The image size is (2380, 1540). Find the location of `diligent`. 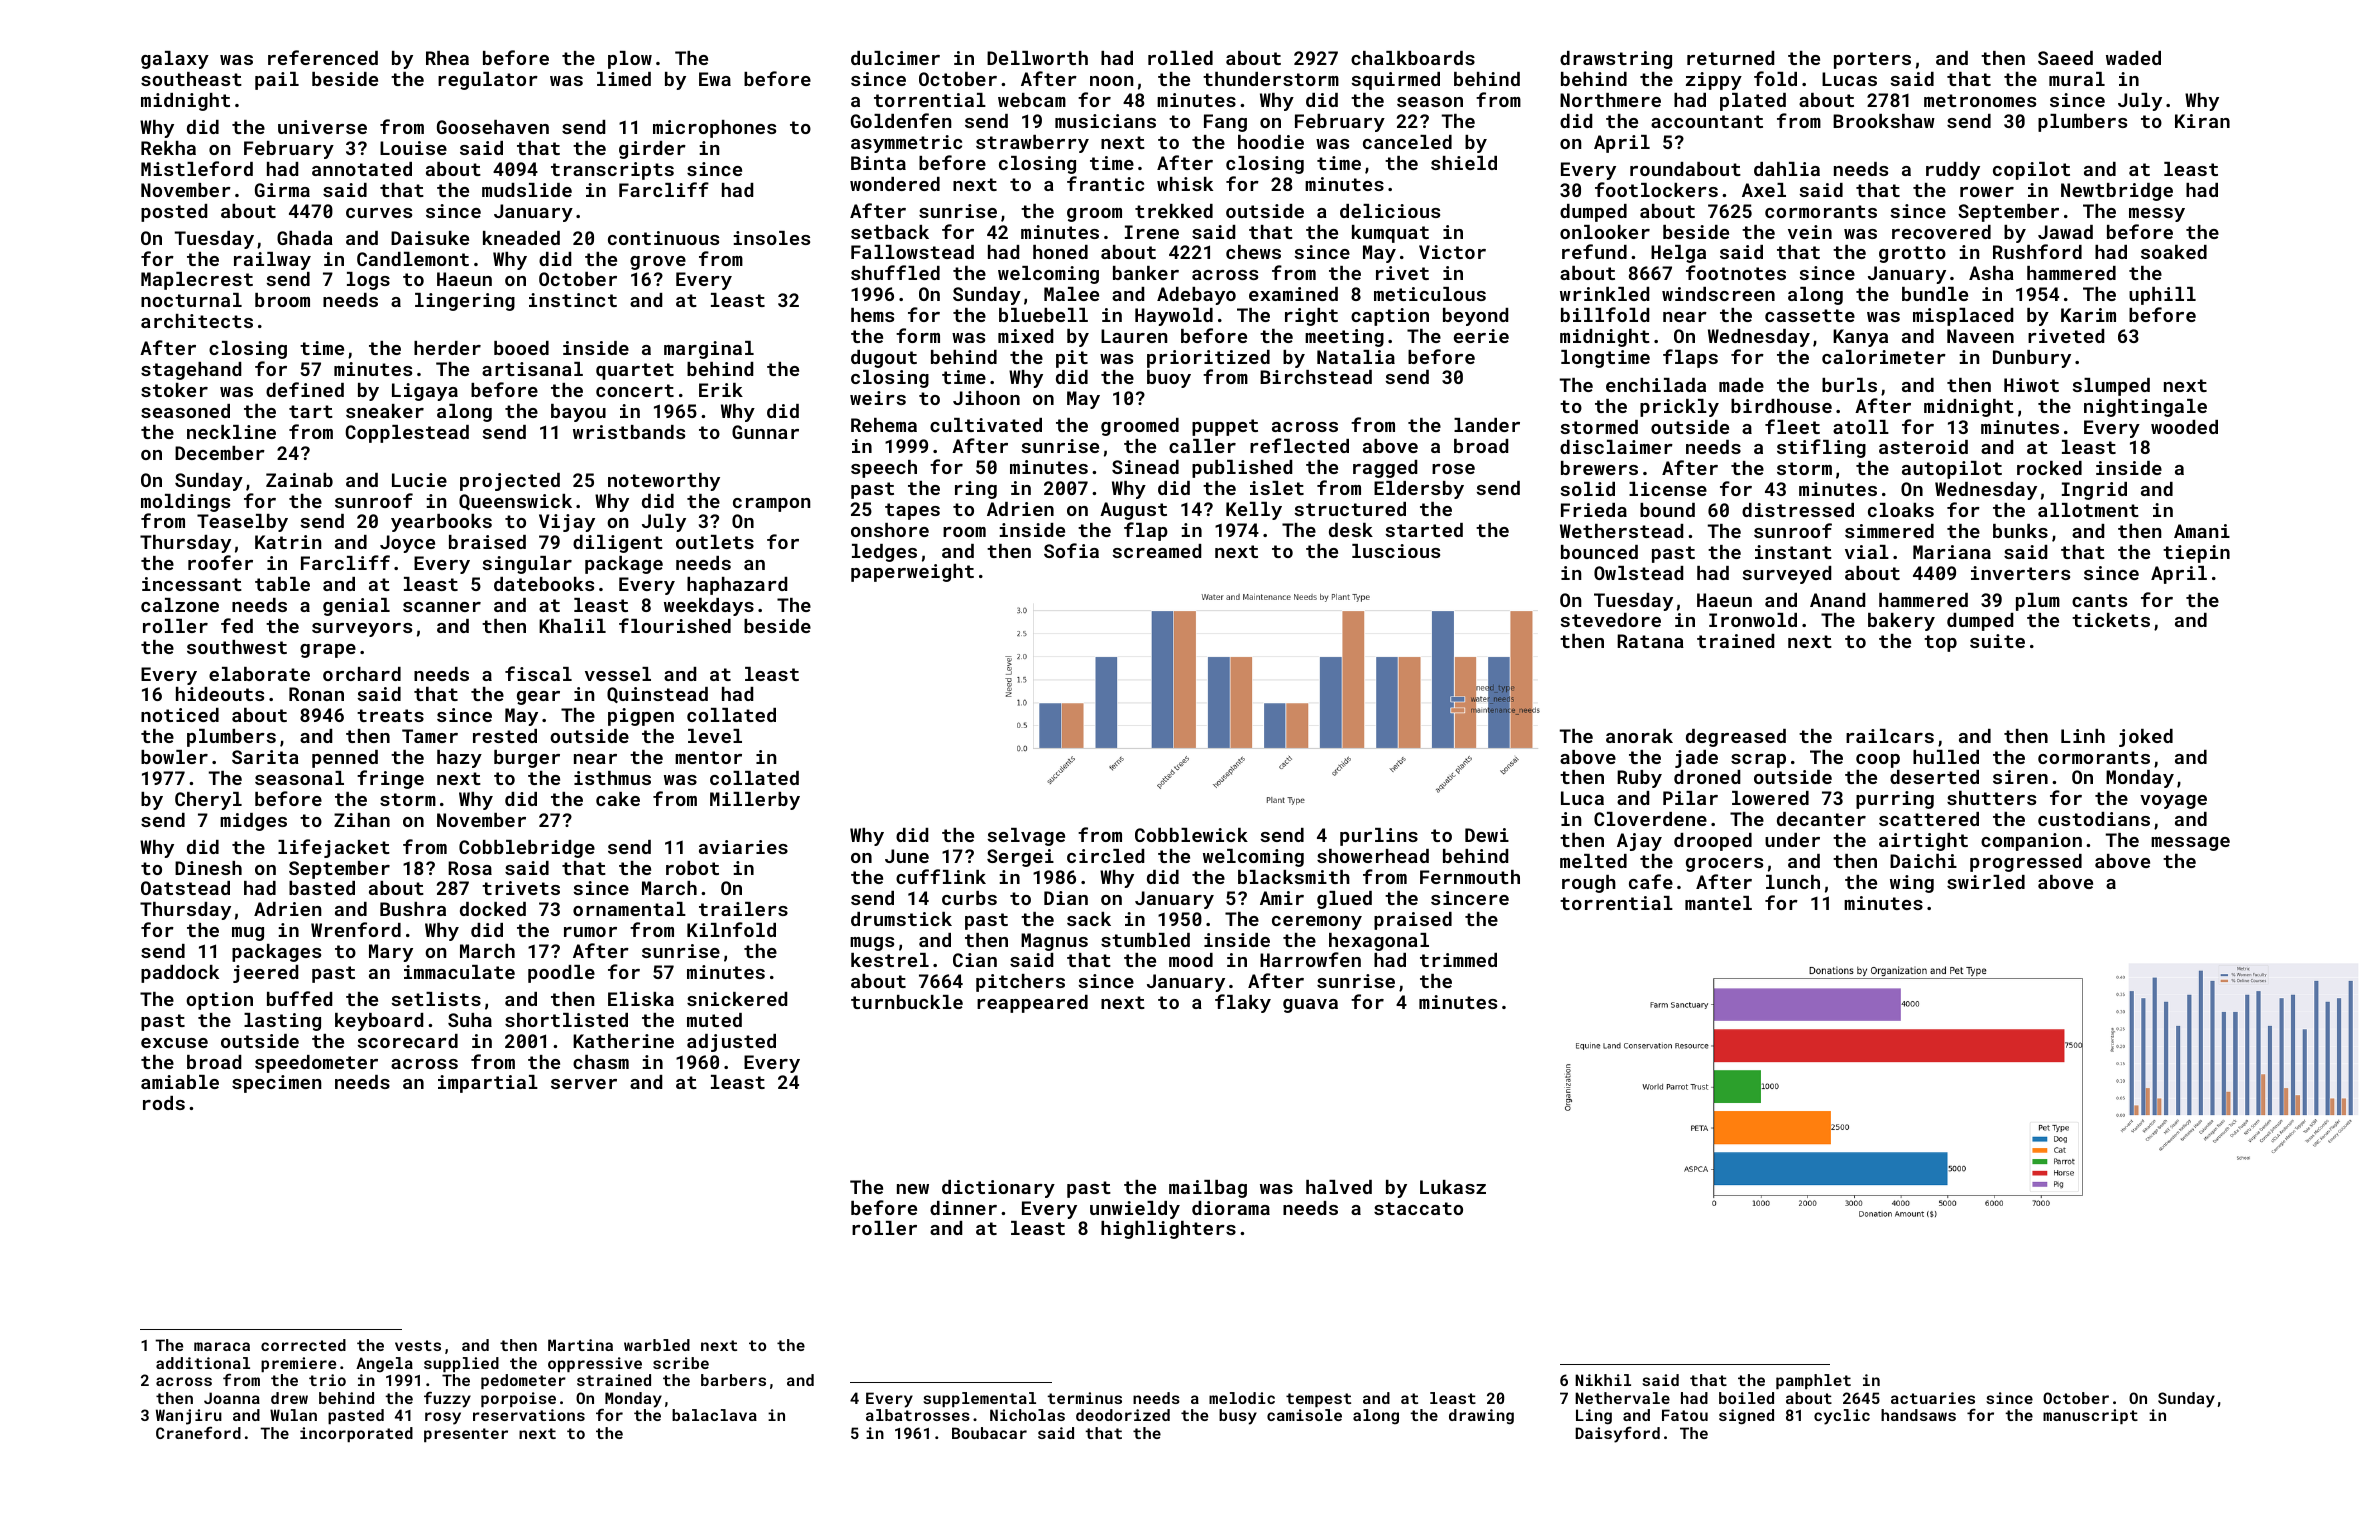

diligent is located at coordinates (618, 544).
